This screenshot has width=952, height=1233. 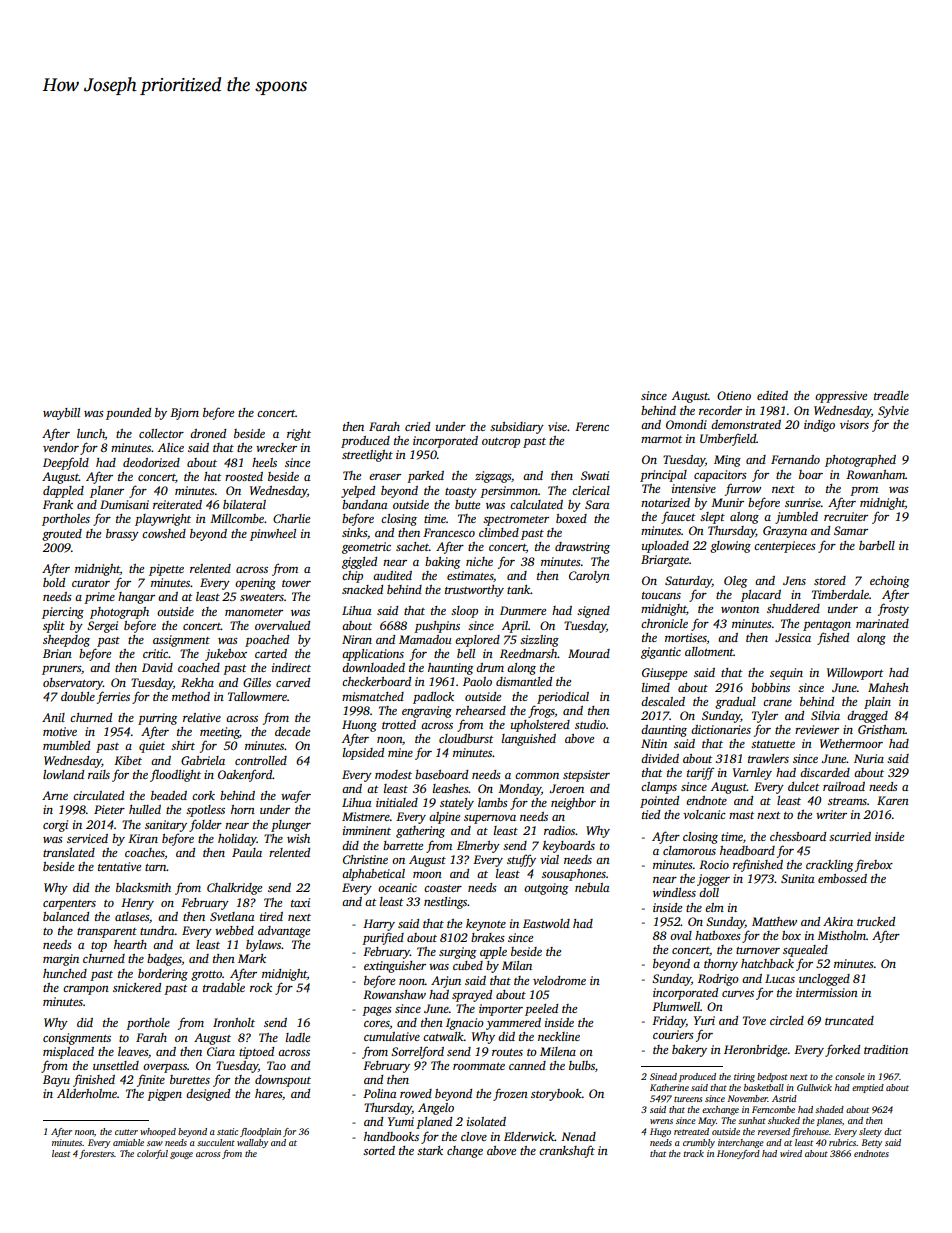 What do you see at coordinates (891, 395) in the screenshot?
I see `treadle` at bounding box center [891, 395].
